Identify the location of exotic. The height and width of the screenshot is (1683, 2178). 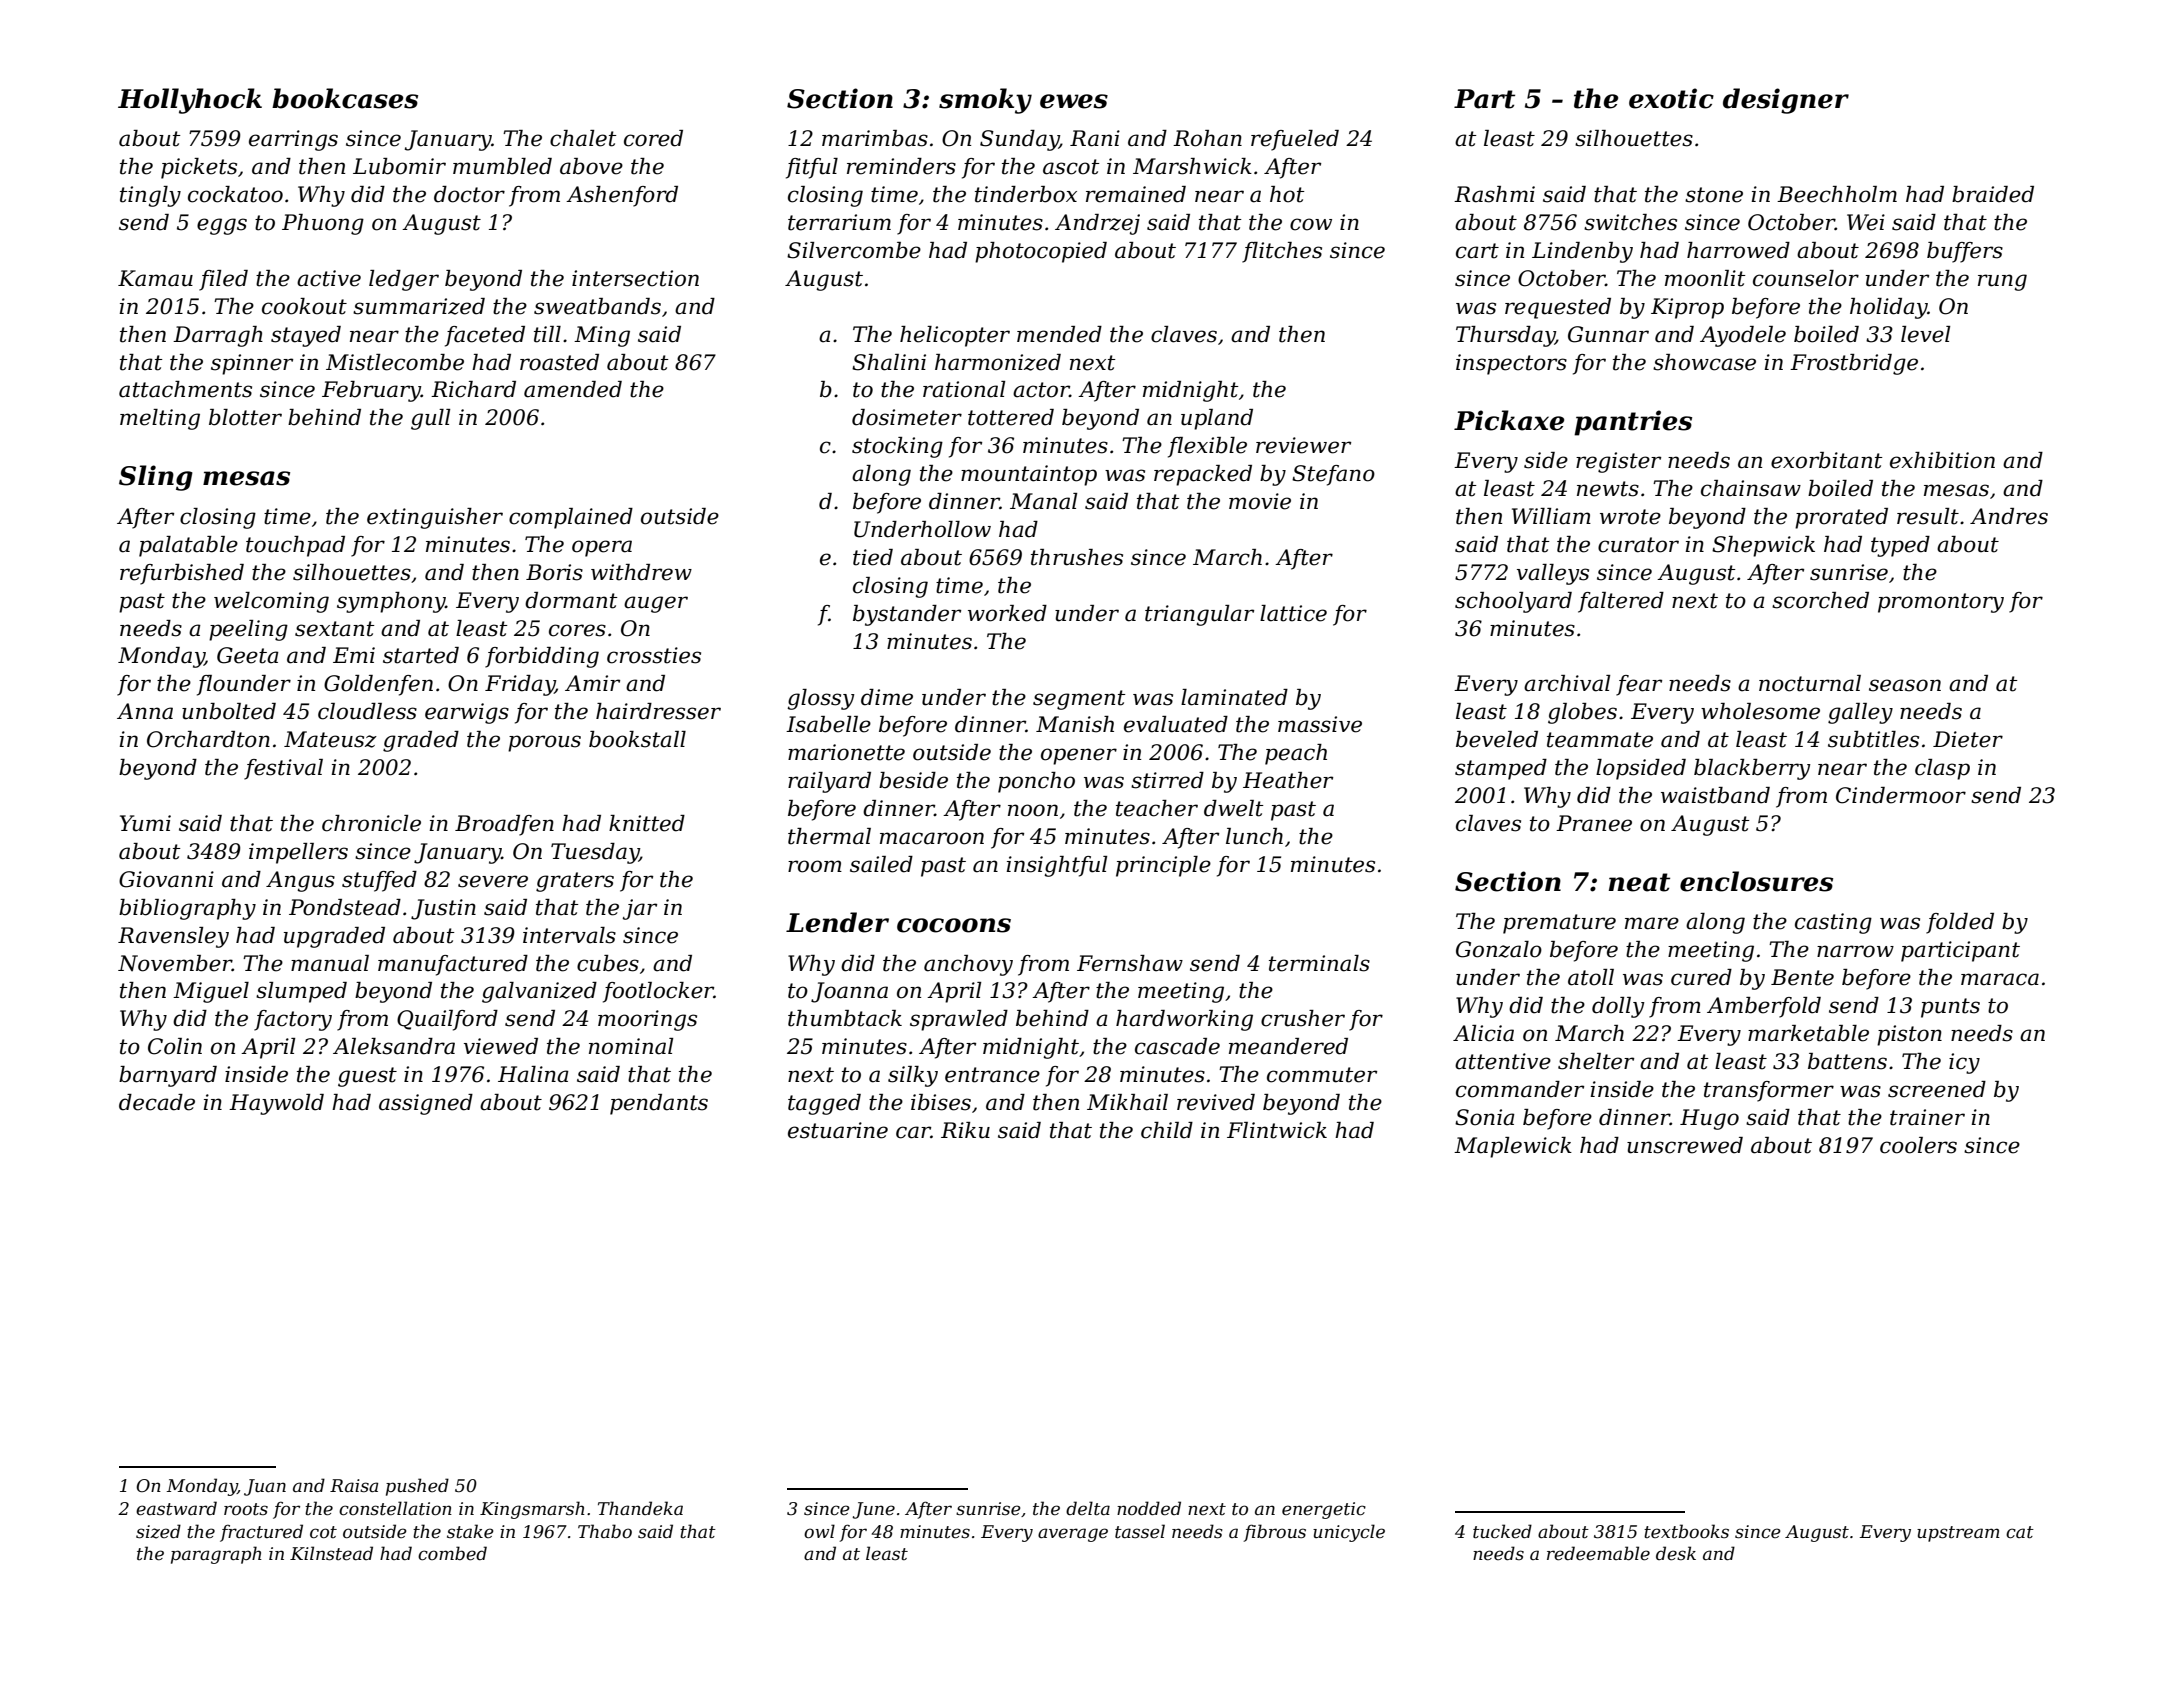
(1671, 98).
